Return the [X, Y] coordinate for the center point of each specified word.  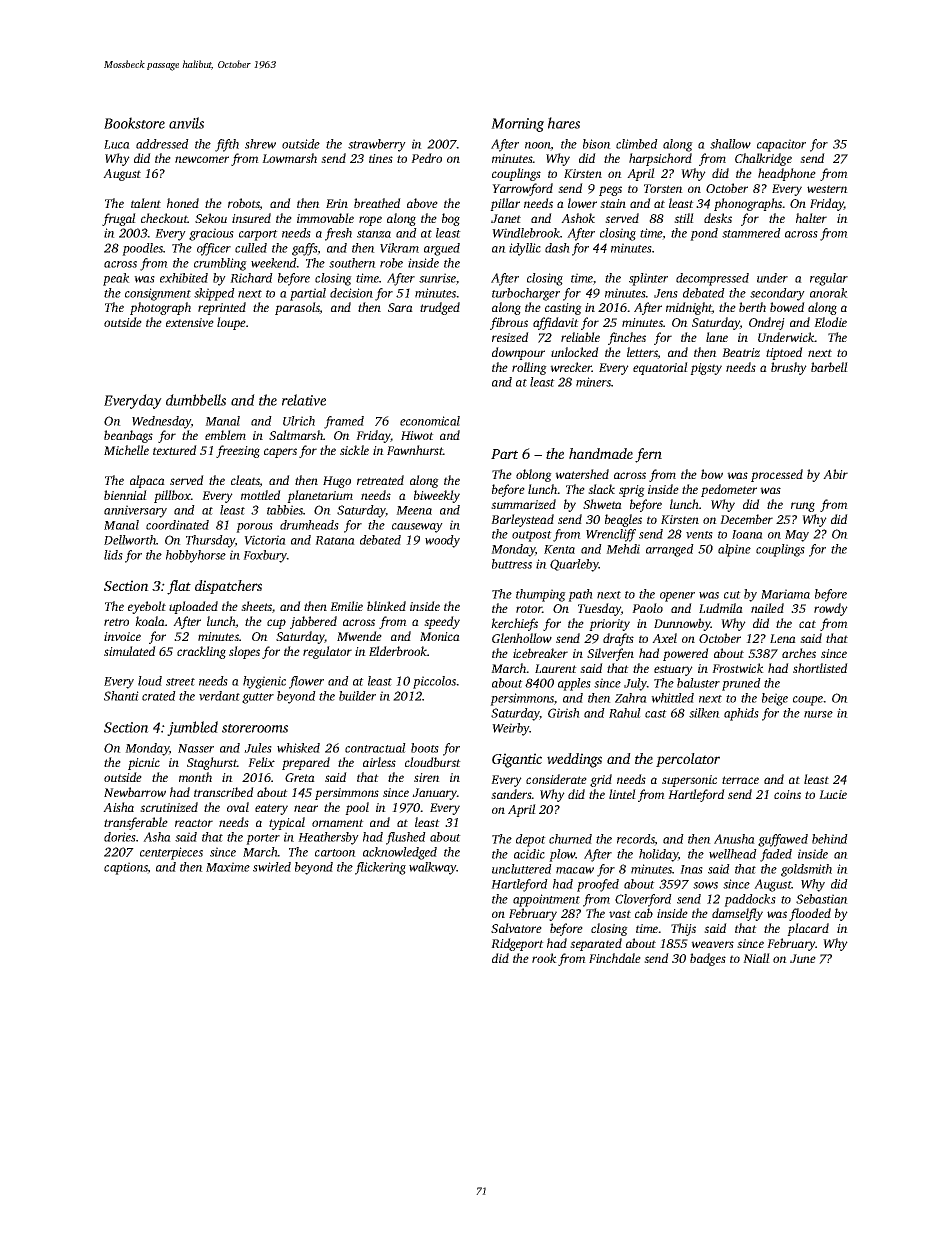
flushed [406, 838]
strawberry [377, 145]
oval [238, 807]
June [803, 958]
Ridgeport [517, 944]
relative [304, 400]
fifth [227, 145]
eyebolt [147, 607]
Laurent [556, 668]
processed [777, 475]
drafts [618, 639]
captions [126, 868]
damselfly [737, 914]
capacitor [781, 145]
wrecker [571, 367]
